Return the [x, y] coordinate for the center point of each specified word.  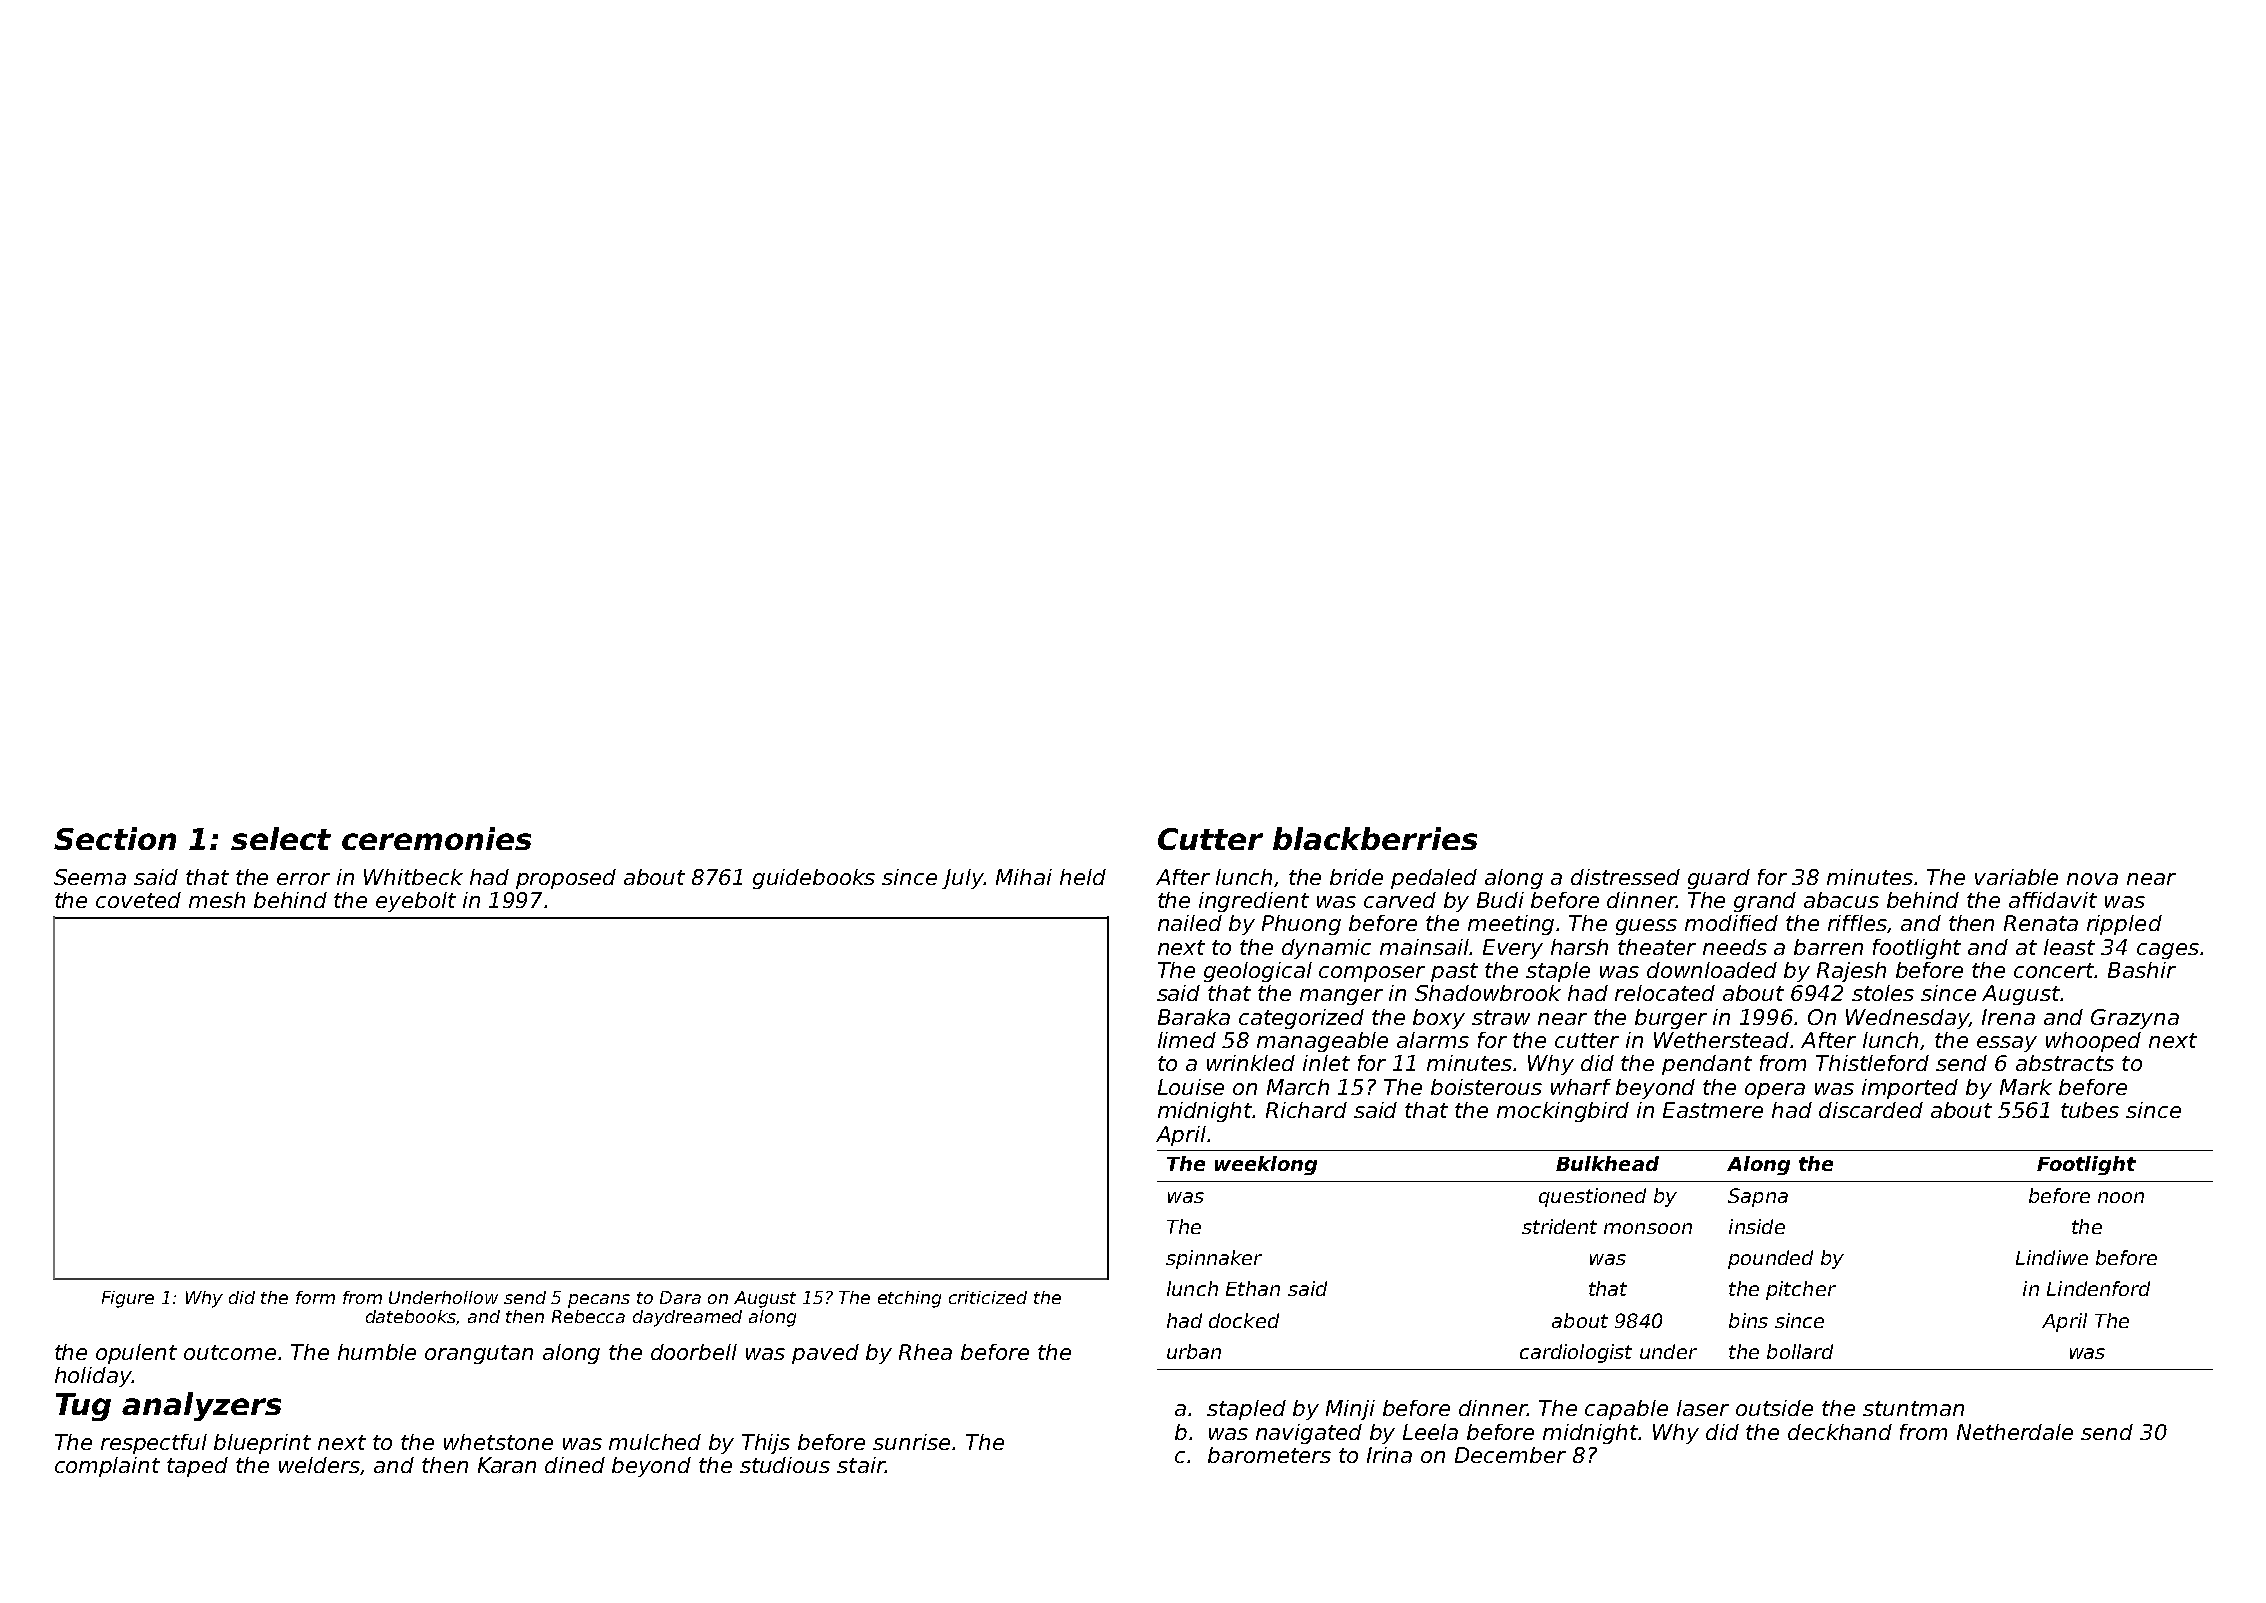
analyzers [201, 1406]
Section [115, 838]
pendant [1707, 1065]
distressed [1625, 877]
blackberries [1375, 838]
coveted [138, 900]
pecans [599, 1301]
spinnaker [1214, 1259]
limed [1187, 1040]
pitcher [1801, 1290]
